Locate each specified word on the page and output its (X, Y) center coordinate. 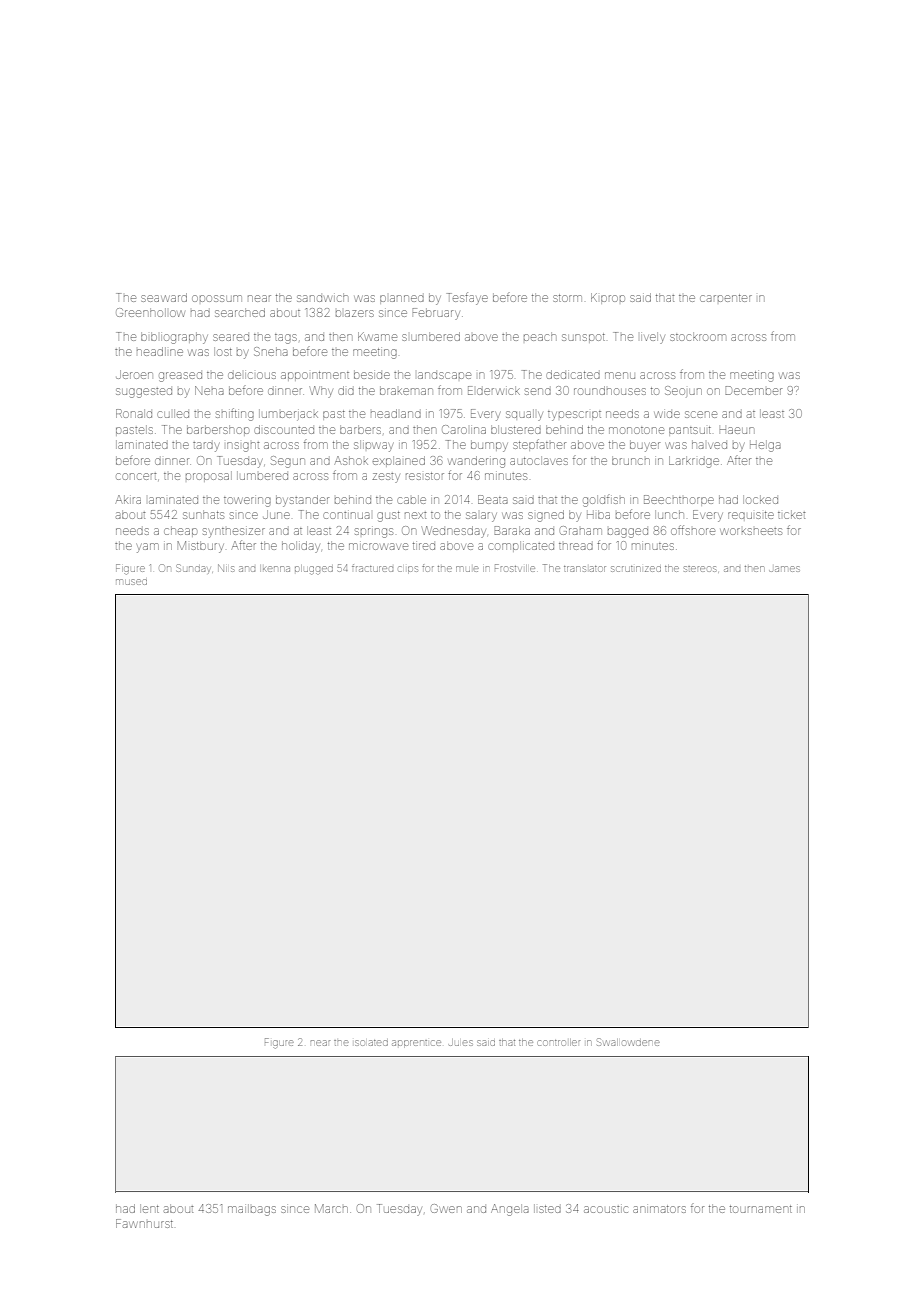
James (785, 569)
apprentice (416, 1044)
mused (131, 582)
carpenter (726, 298)
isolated (371, 1043)
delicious (252, 375)
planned (402, 299)
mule (467, 569)
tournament (761, 1209)
